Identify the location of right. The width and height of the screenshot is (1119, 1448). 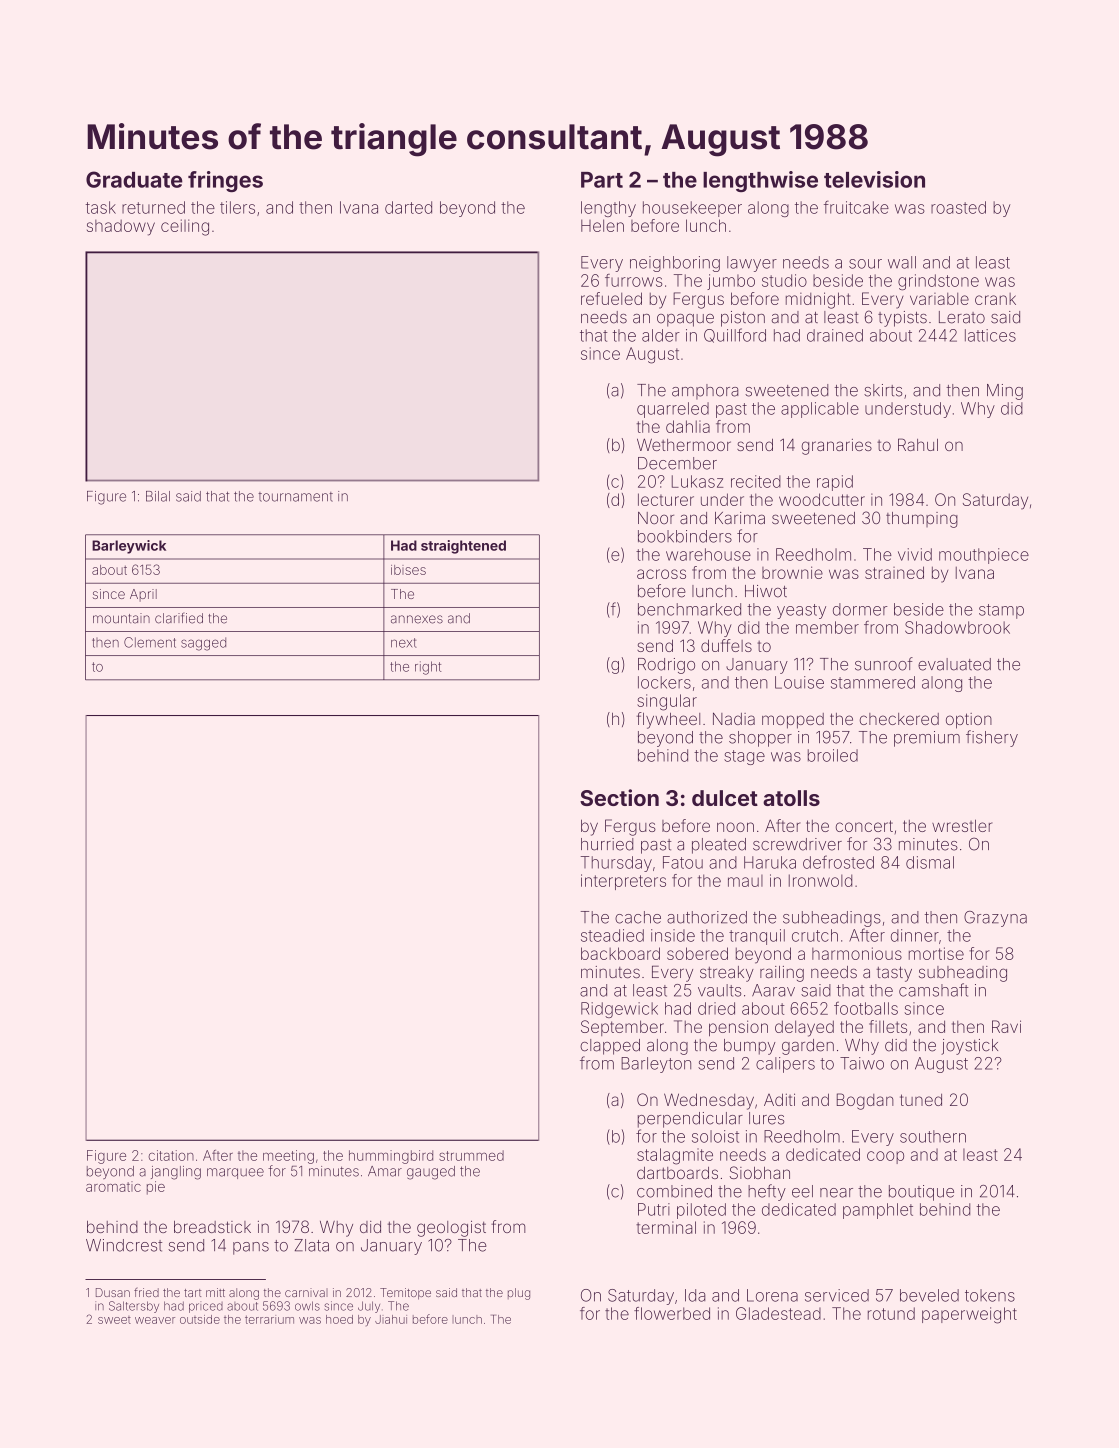
(428, 668).
